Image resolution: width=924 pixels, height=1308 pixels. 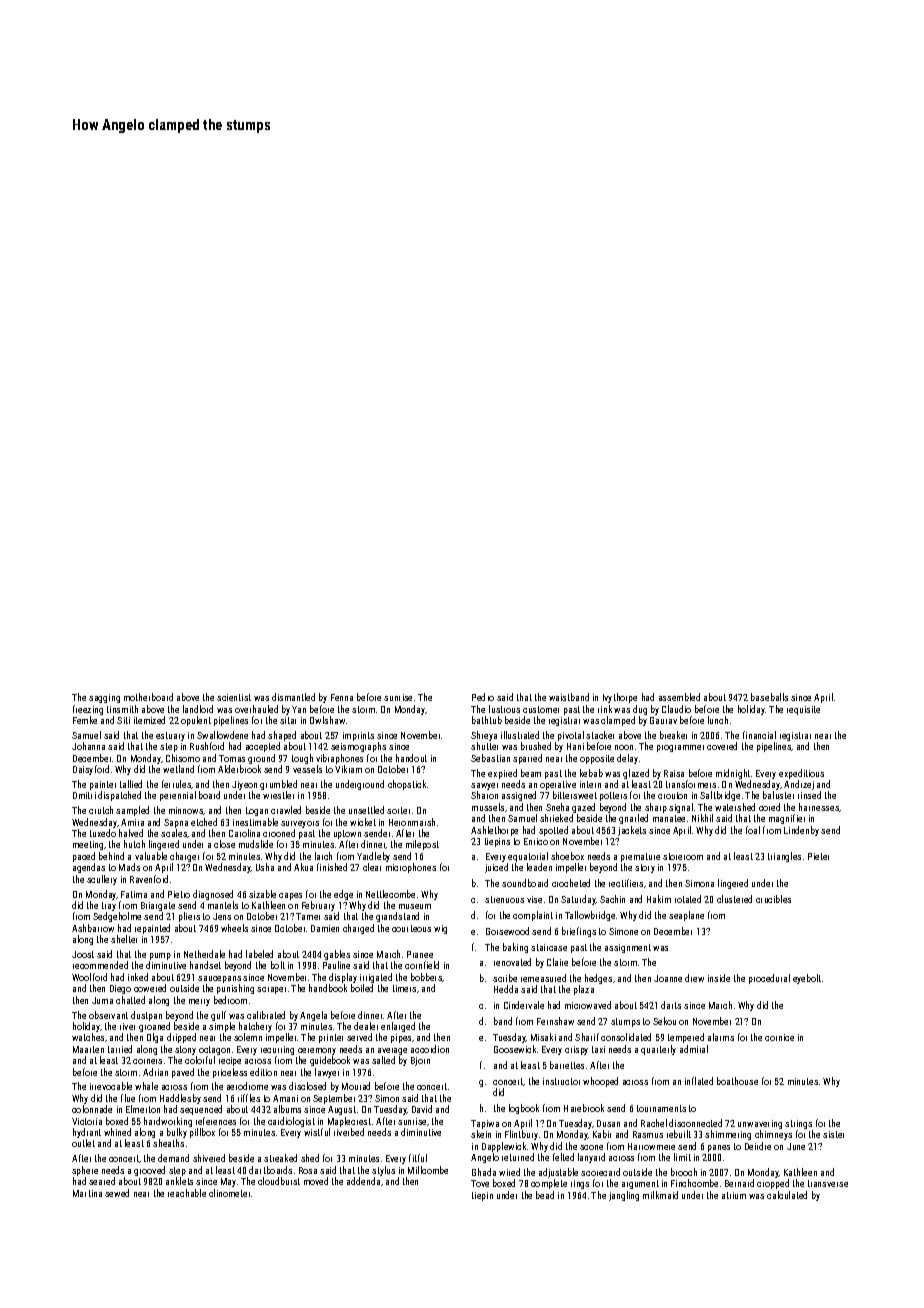 I want to click on Maplecrest, so click(x=349, y=1122).
